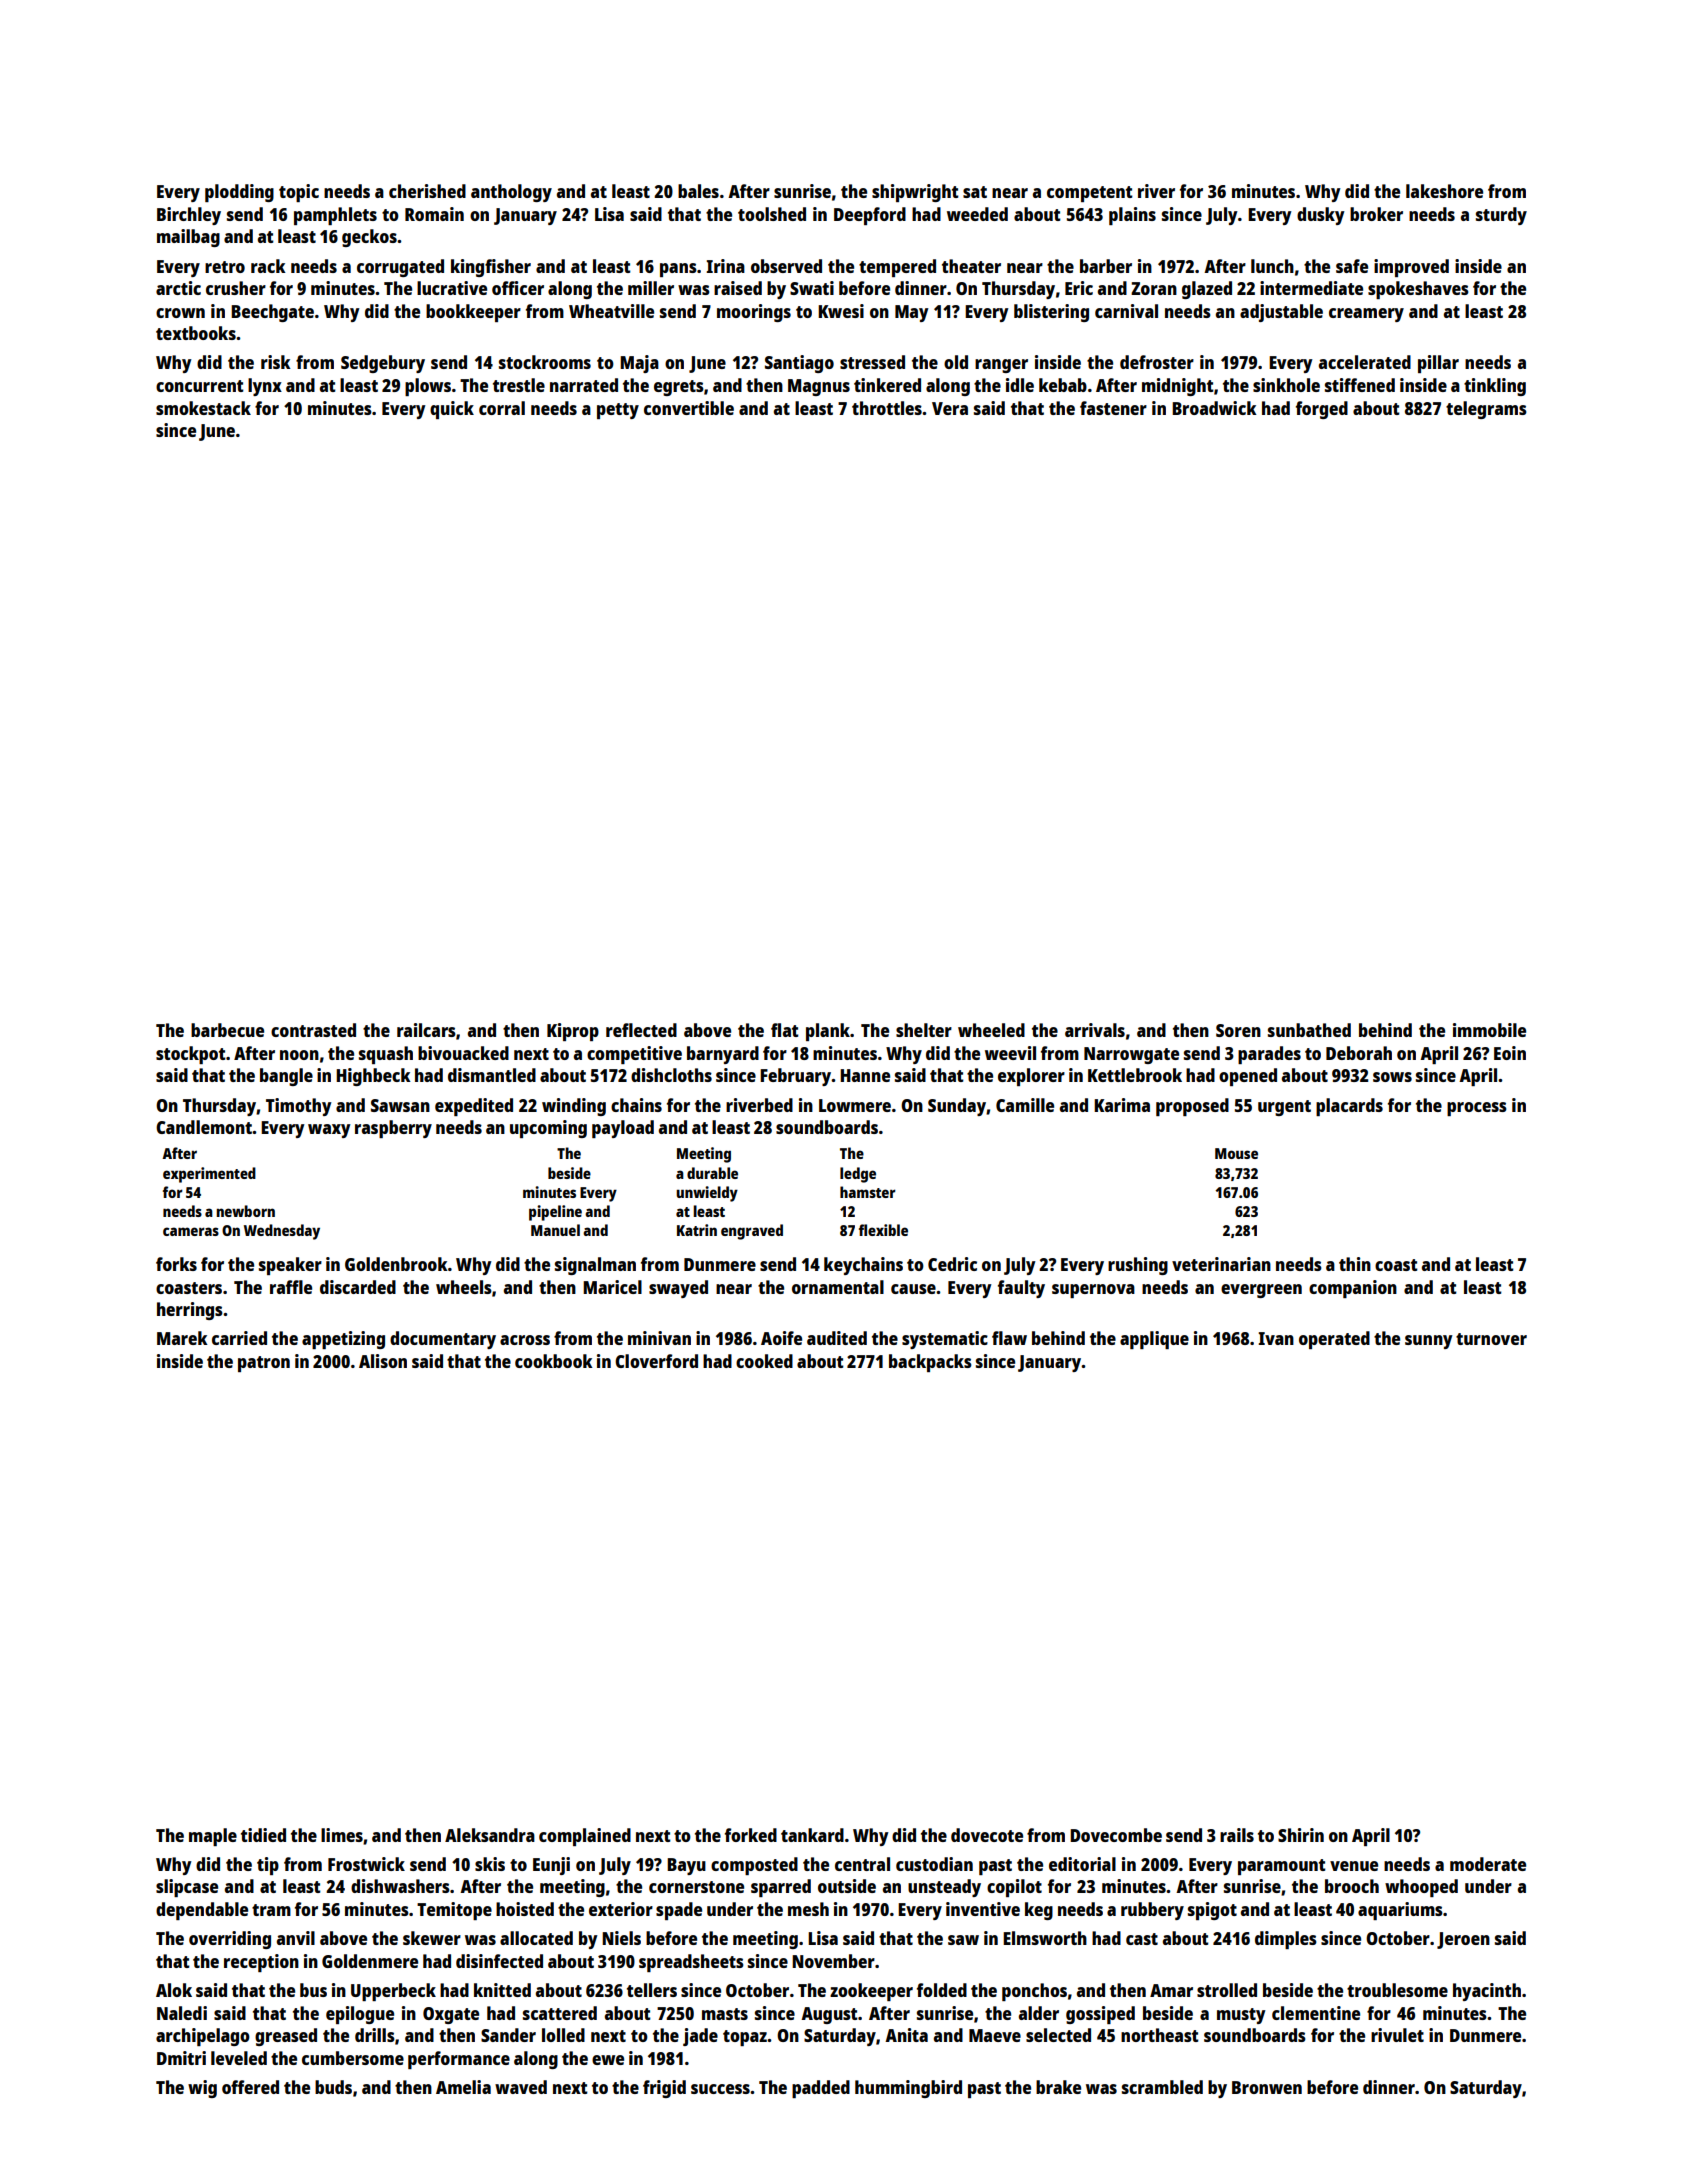 Image resolution: width=1683 pixels, height=2178 pixels. I want to click on sunbathed, so click(1309, 1030).
